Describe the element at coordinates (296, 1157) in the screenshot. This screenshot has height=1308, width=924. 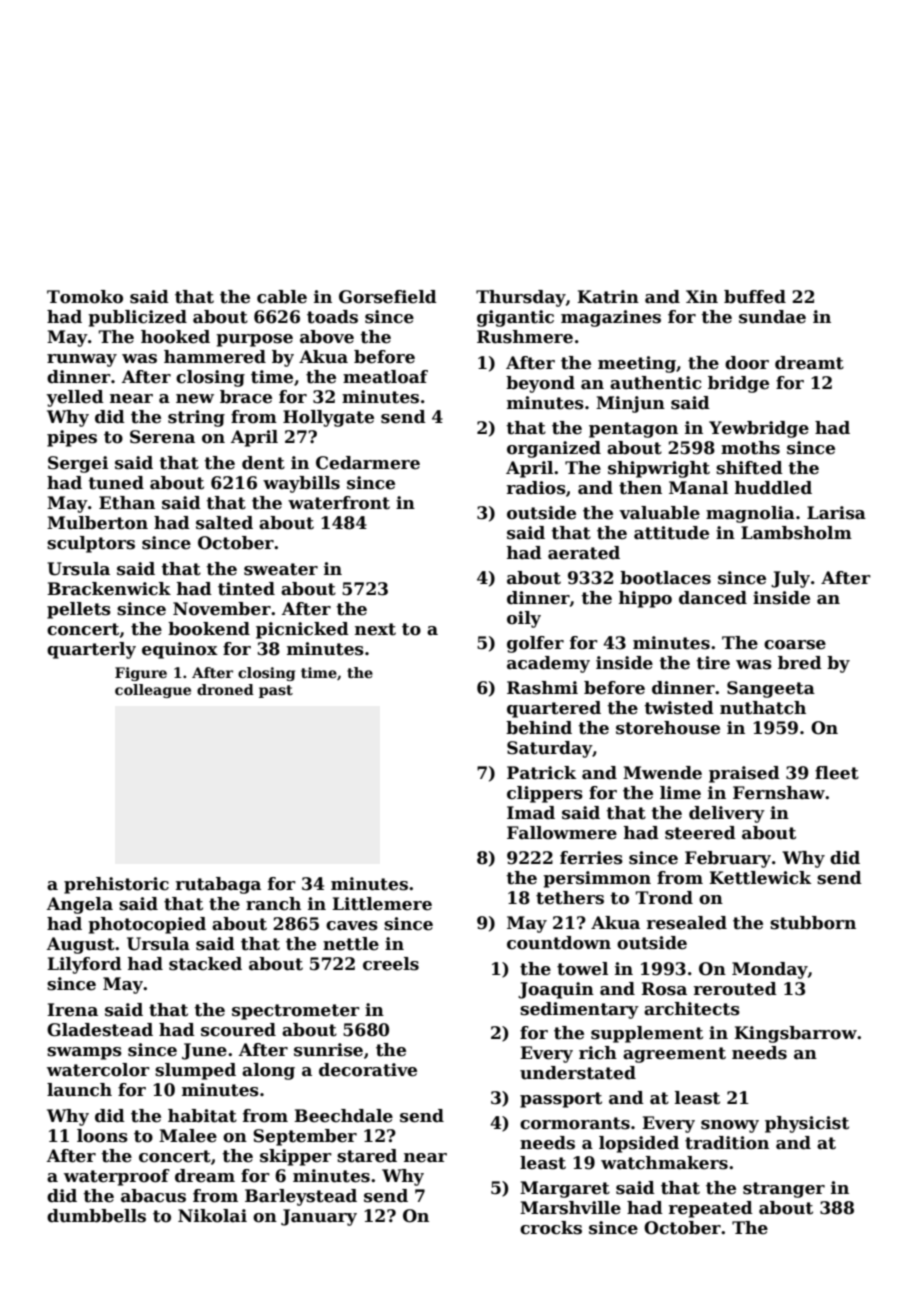
I see `skipper` at that location.
